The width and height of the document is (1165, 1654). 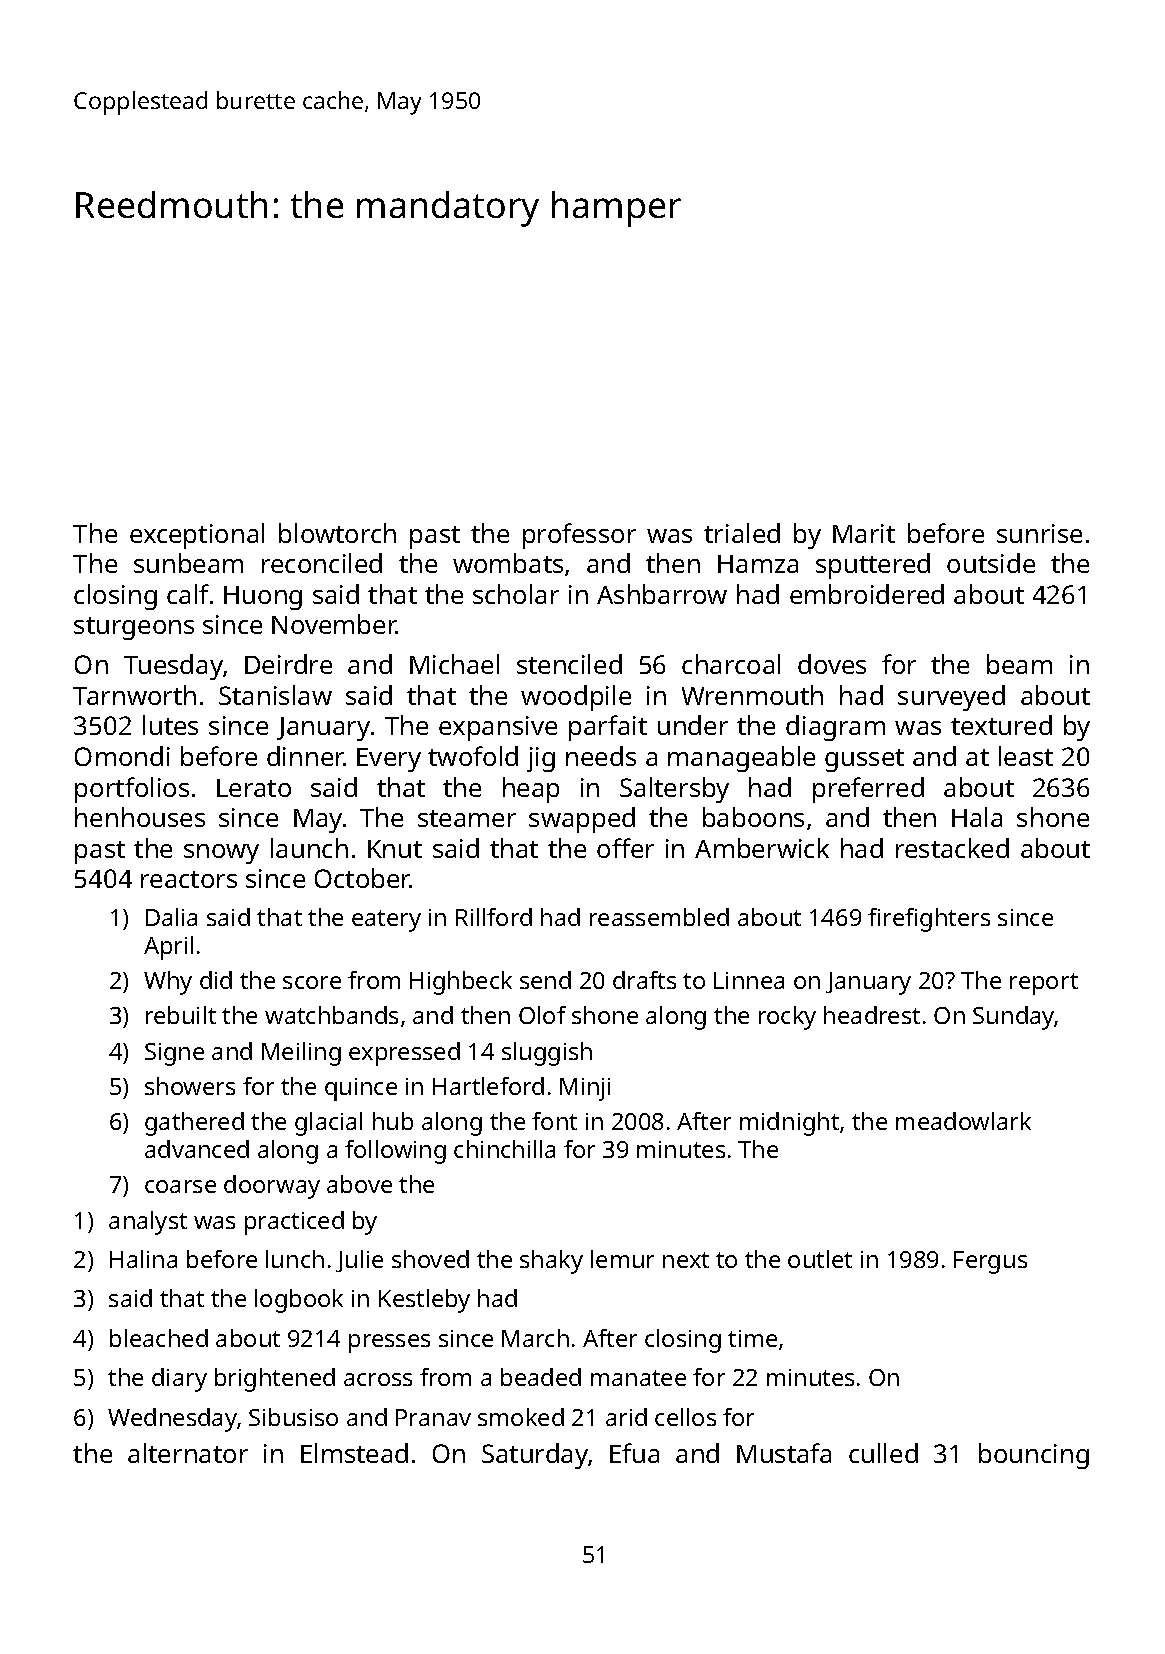 I want to click on Fergus, so click(x=990, y=1262).
